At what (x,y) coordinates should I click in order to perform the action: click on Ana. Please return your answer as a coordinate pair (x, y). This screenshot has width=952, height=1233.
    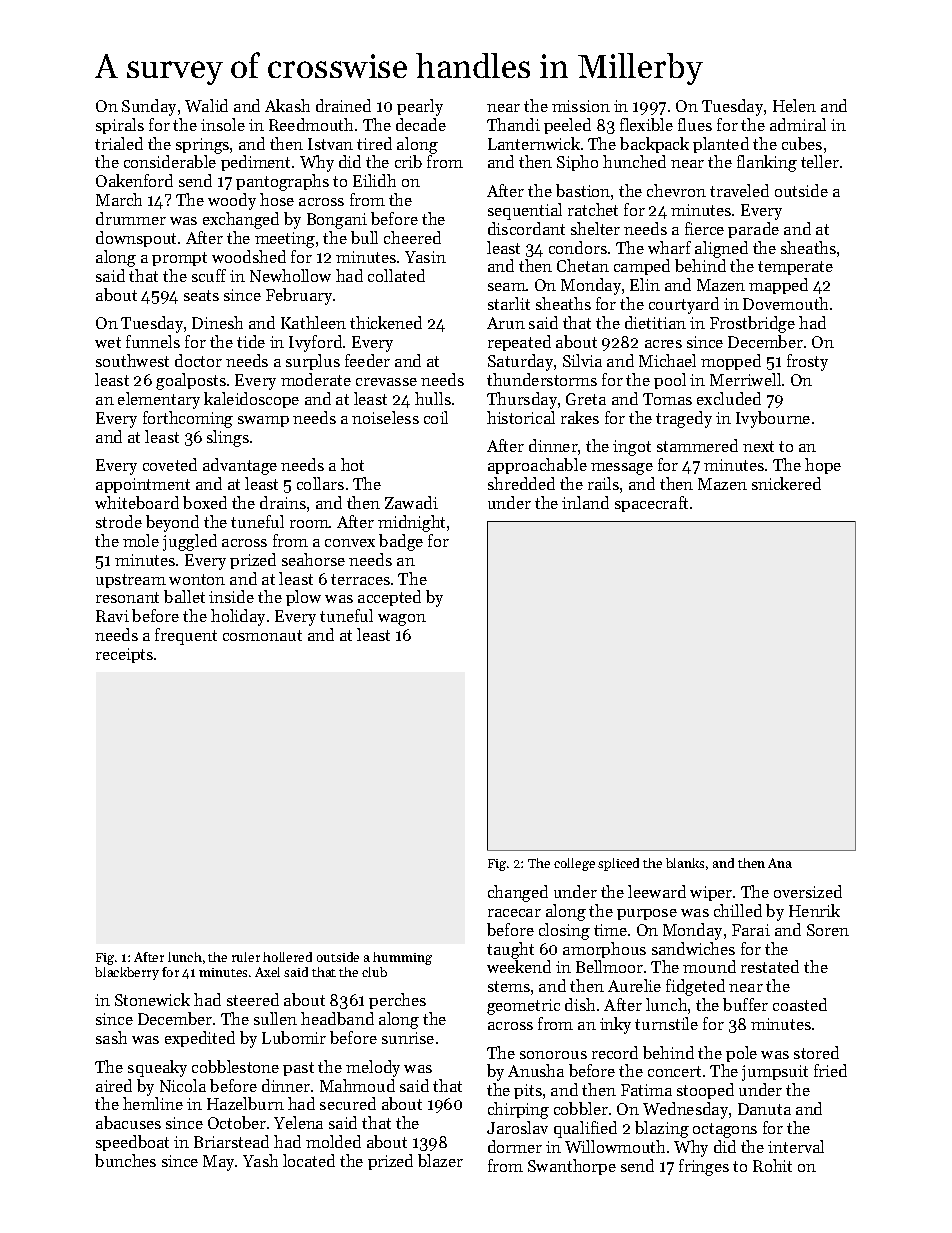
    Looking at the image, I should click on (780, 863).
